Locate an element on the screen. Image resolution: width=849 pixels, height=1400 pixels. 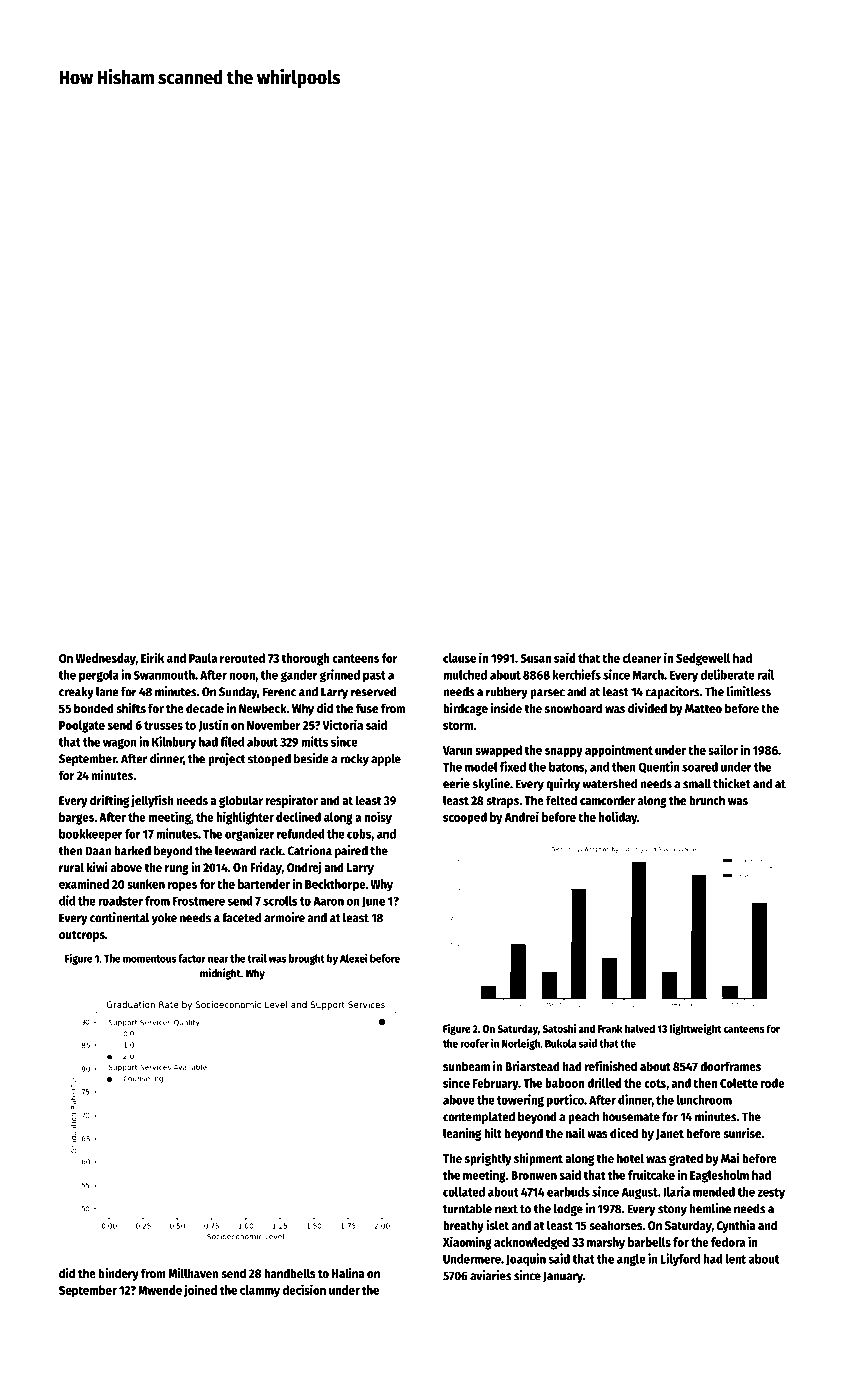
Sedgewell is located at coordinates (703, 659).
